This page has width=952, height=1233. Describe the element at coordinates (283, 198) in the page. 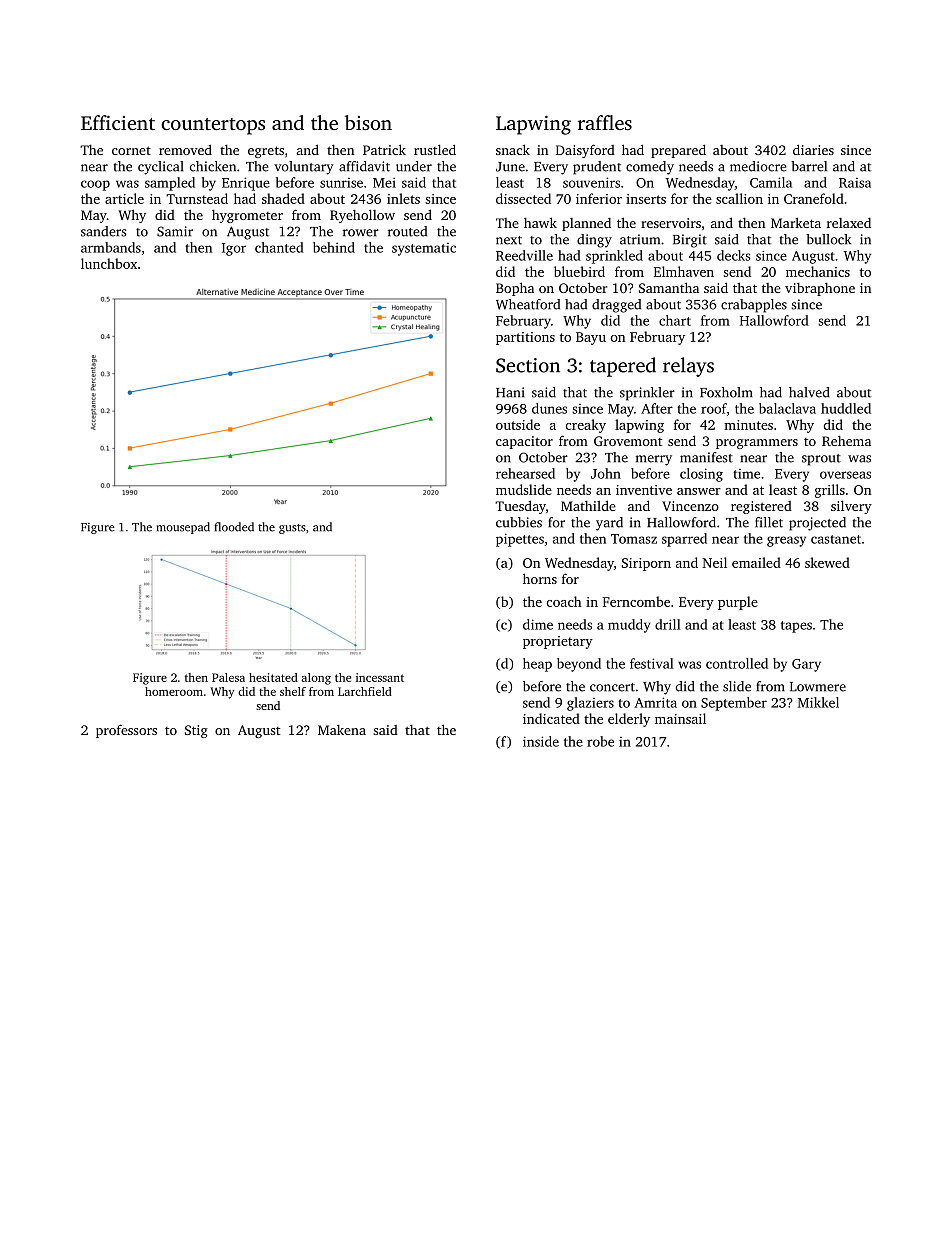

I see `shaded` at that location.
